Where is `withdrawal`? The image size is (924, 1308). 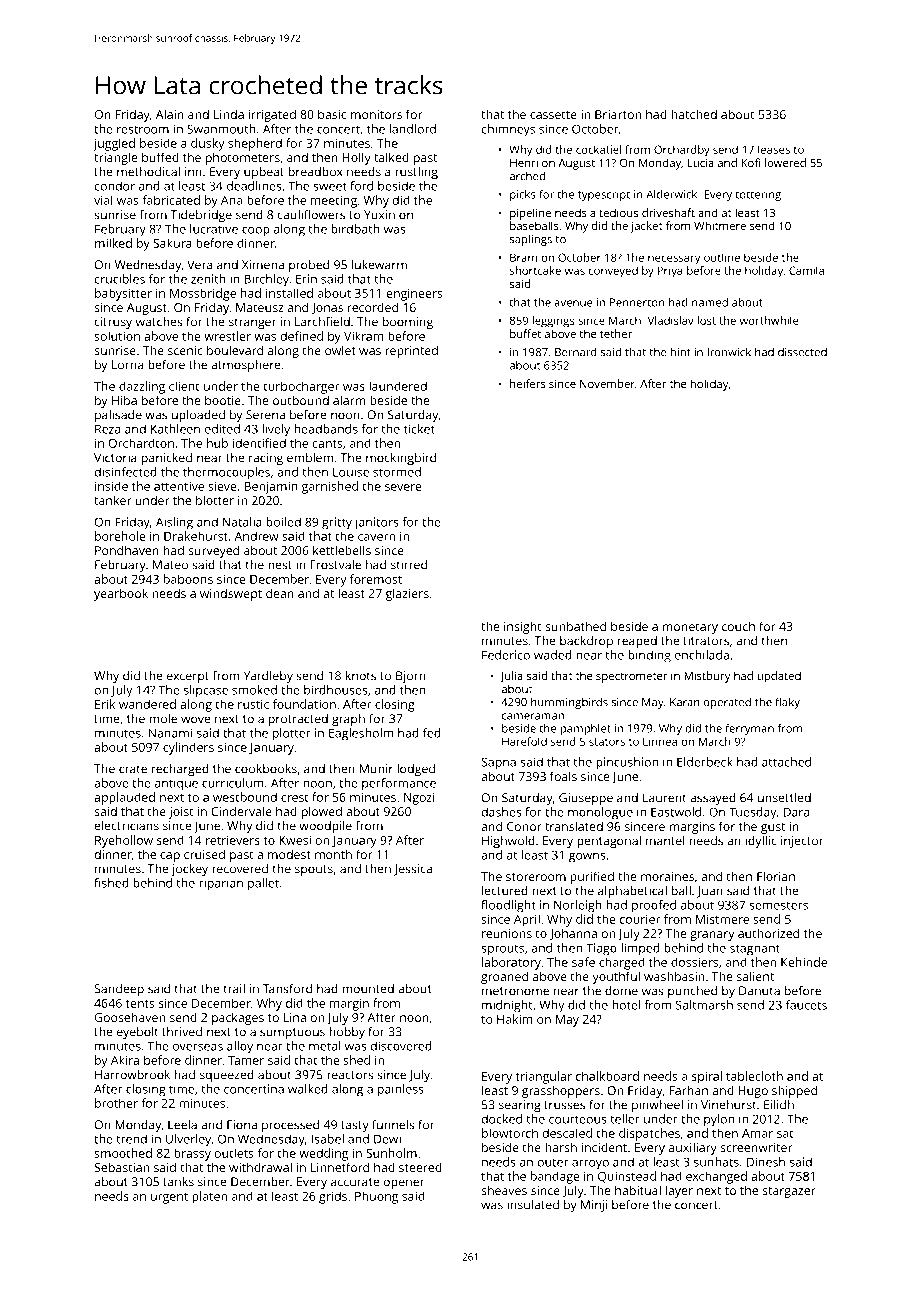
withdrawal is located at coordinates (260, 1167).
